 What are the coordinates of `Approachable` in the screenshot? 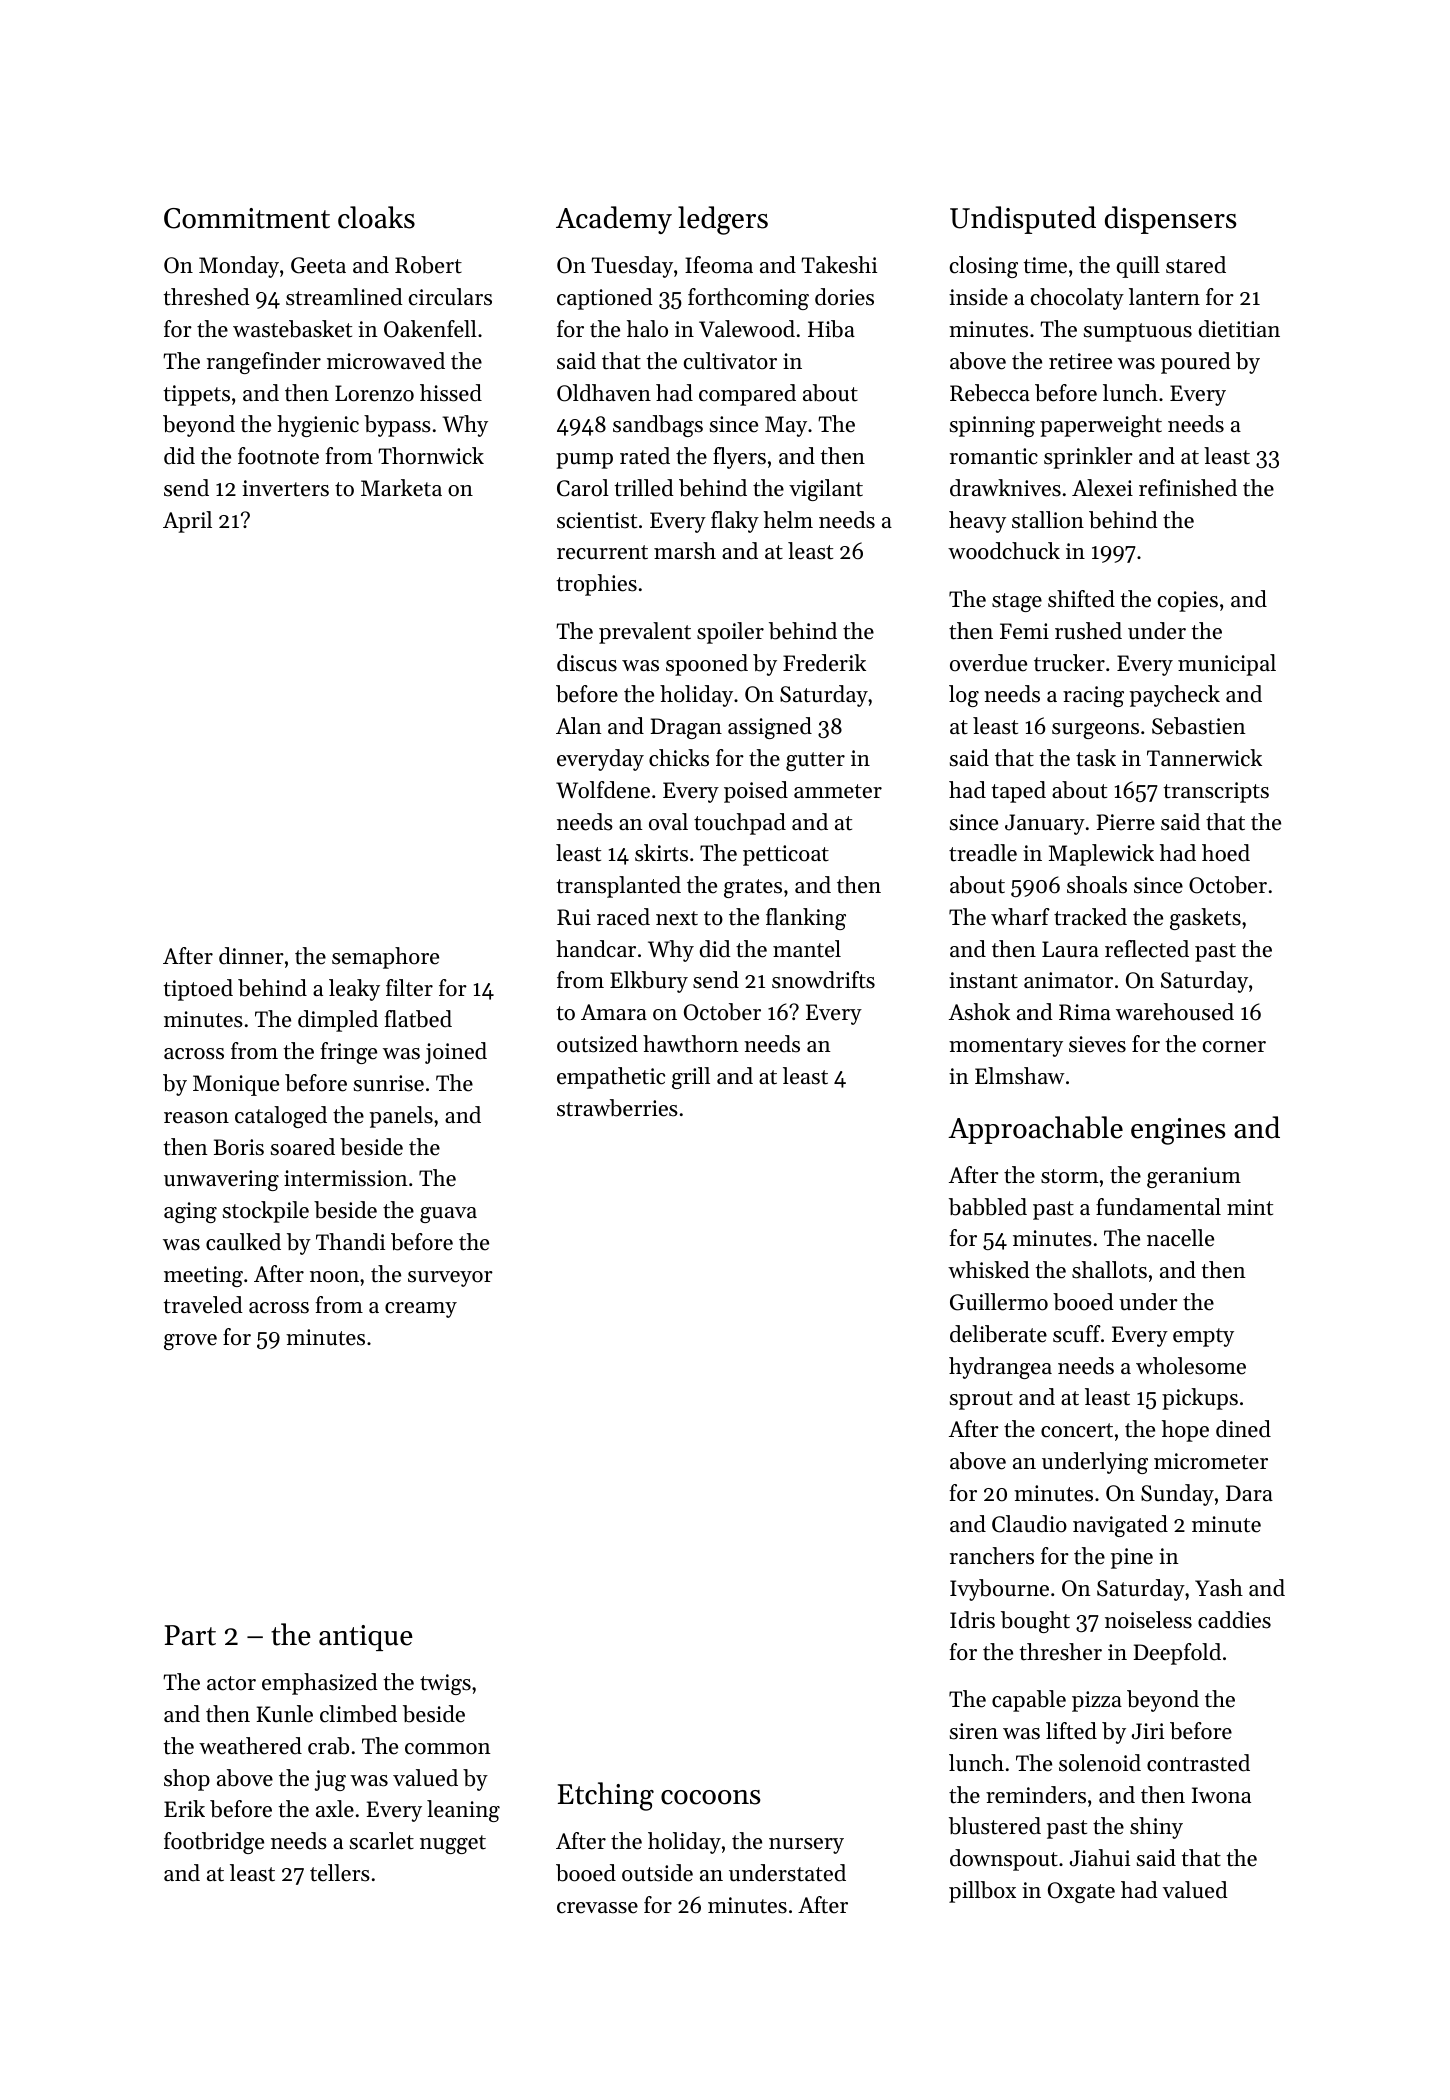 It's located at (1035, 1130).
